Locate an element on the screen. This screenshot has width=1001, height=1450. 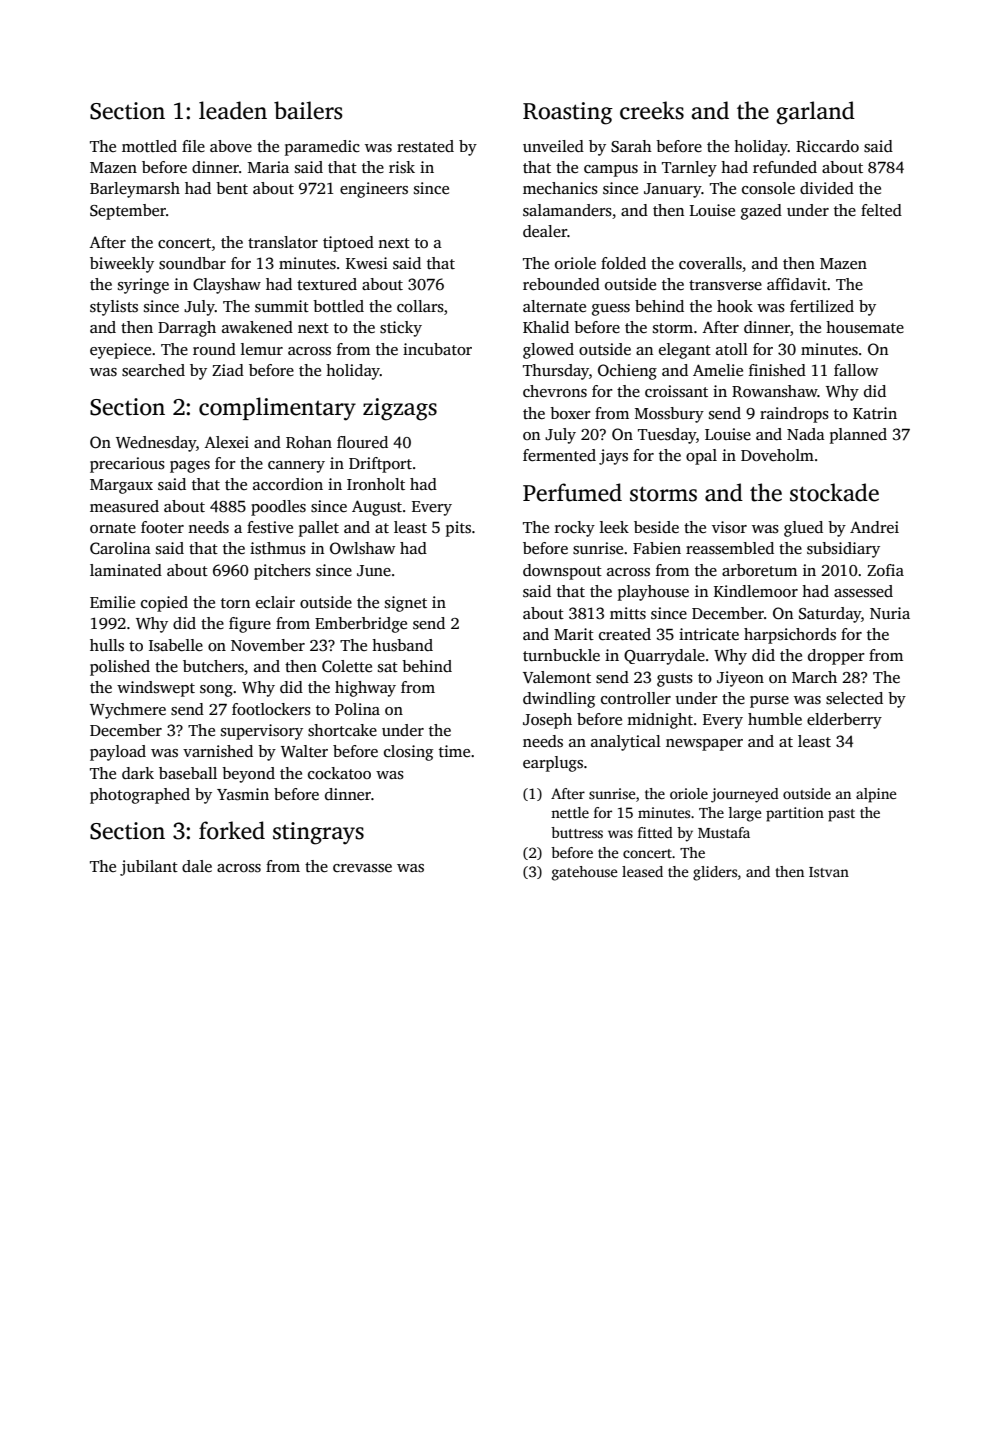
varnished is located at coordinates (218, 751).
